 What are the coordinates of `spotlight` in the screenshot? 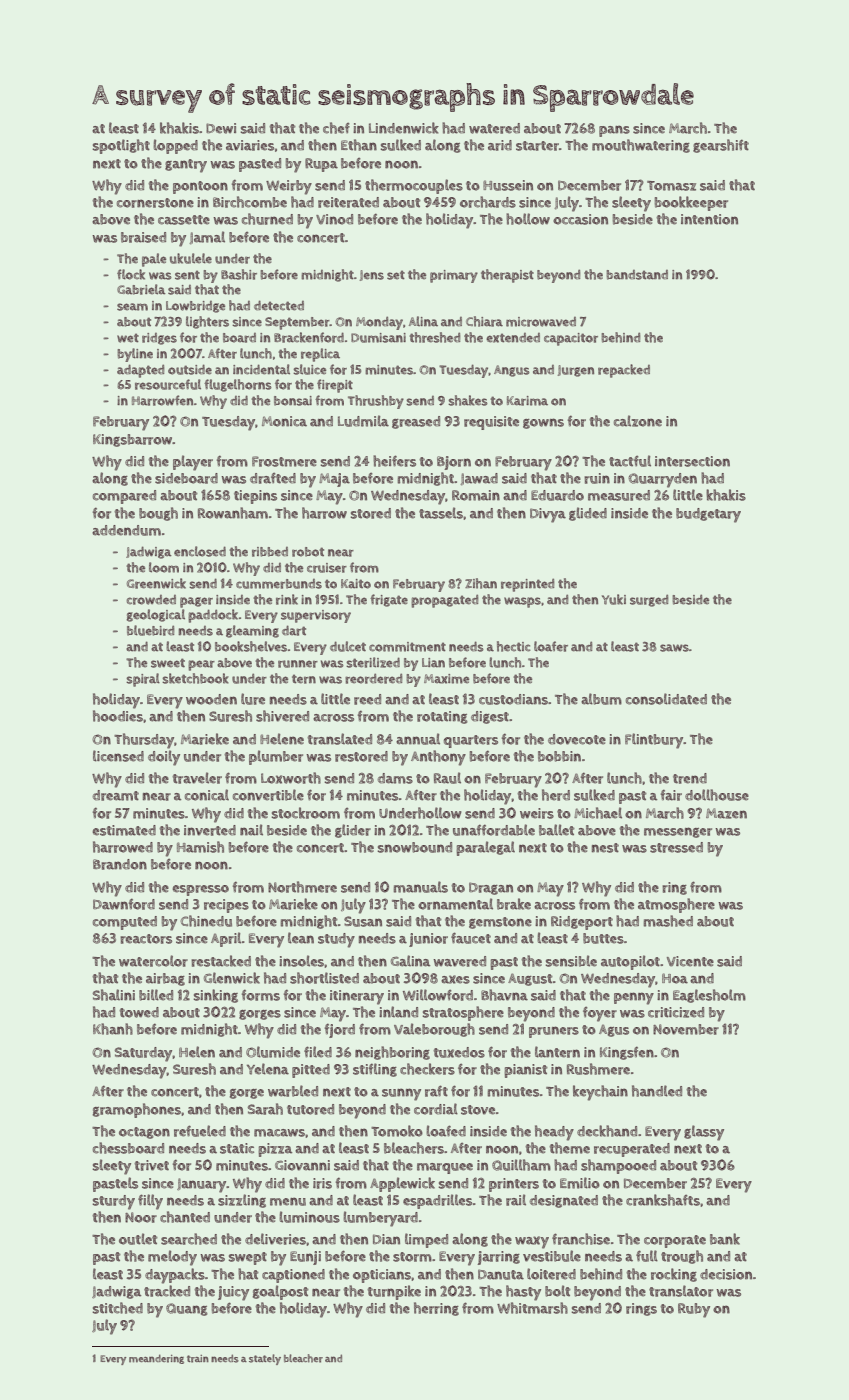 It's located at (121, 146).
